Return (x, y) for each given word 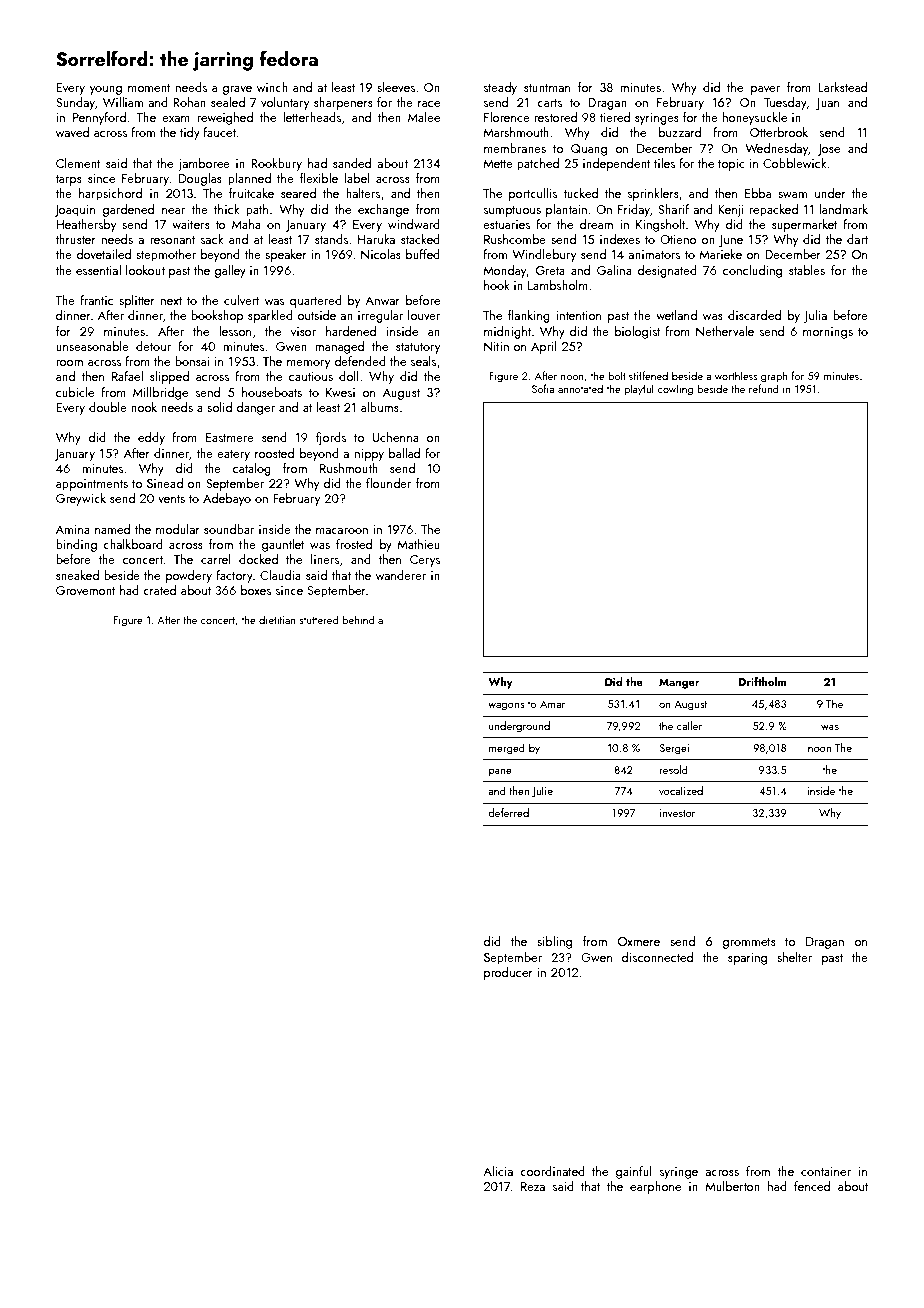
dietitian (277, 619)
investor (678, 813)
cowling (675, 390)
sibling (554, 942)
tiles (664, 163)
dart (857, 239)
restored (555, 117)
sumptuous (512, 211)
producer (508, 973)
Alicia (498, 1171)
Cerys (425, 561)
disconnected (657, 957)
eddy (151, 438)
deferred (508, 812)
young (106, 90)
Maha (246, 224)
